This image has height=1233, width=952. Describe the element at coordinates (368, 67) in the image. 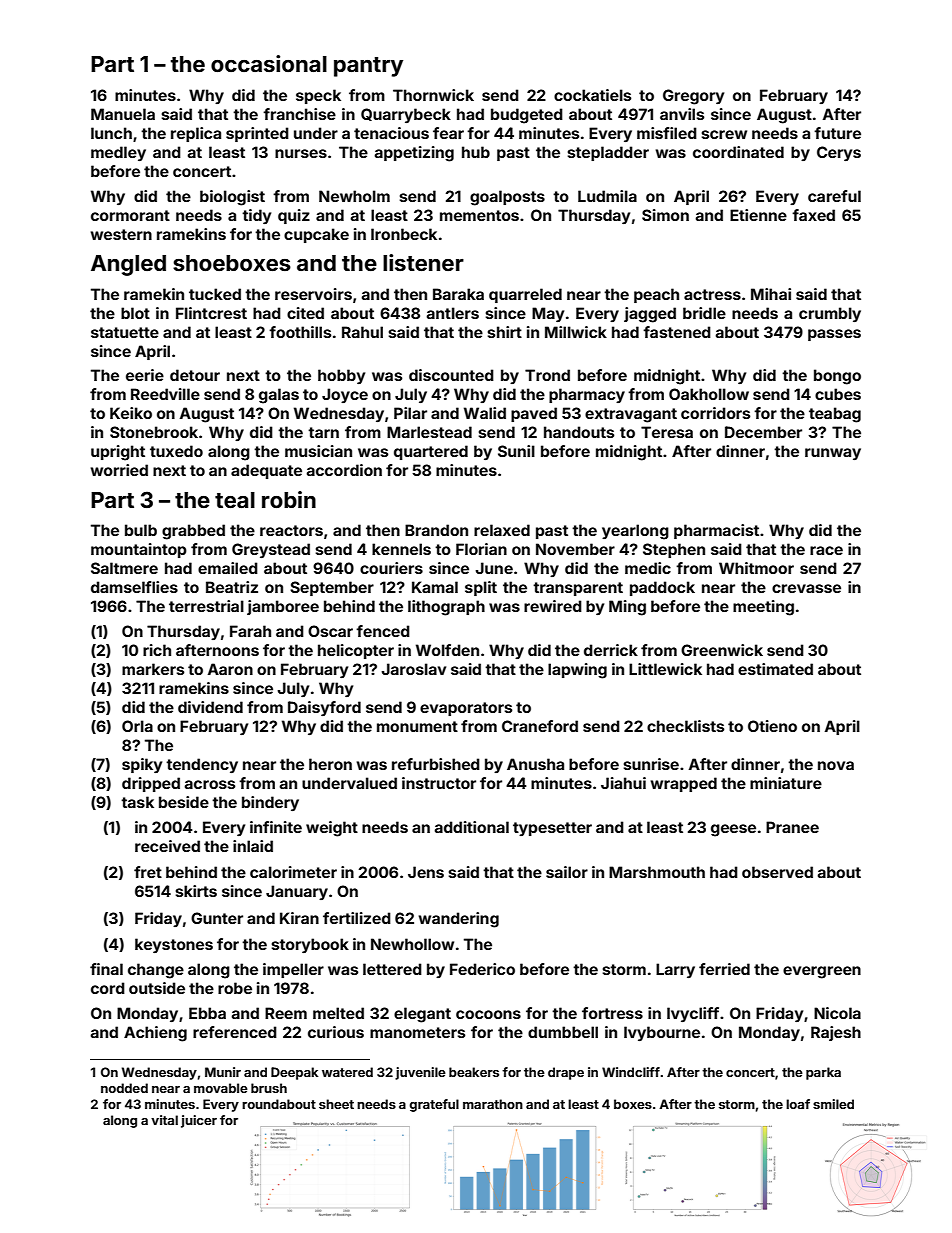

I see `pantry` at that location.
